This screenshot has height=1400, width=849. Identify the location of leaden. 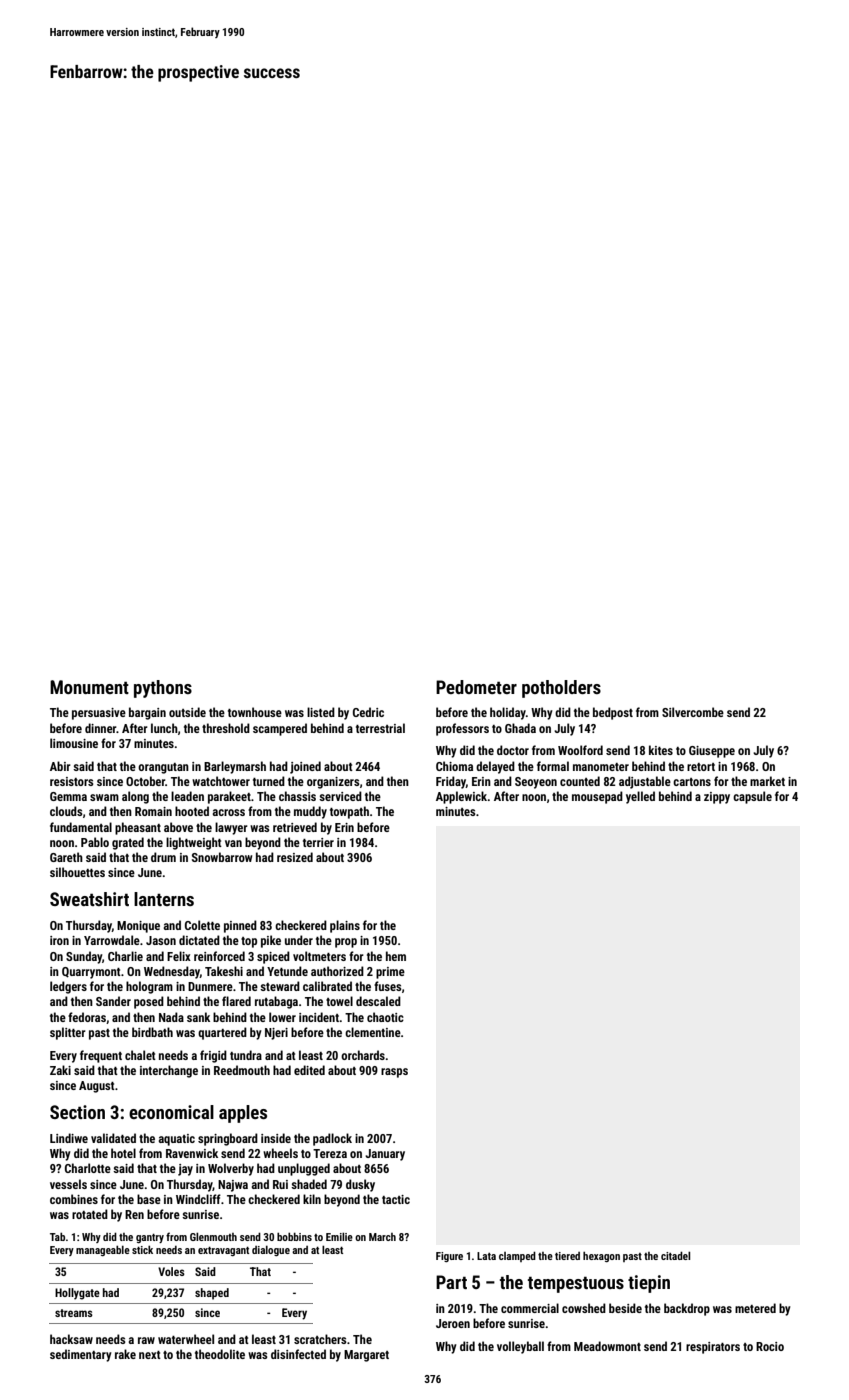
(187, 796).
